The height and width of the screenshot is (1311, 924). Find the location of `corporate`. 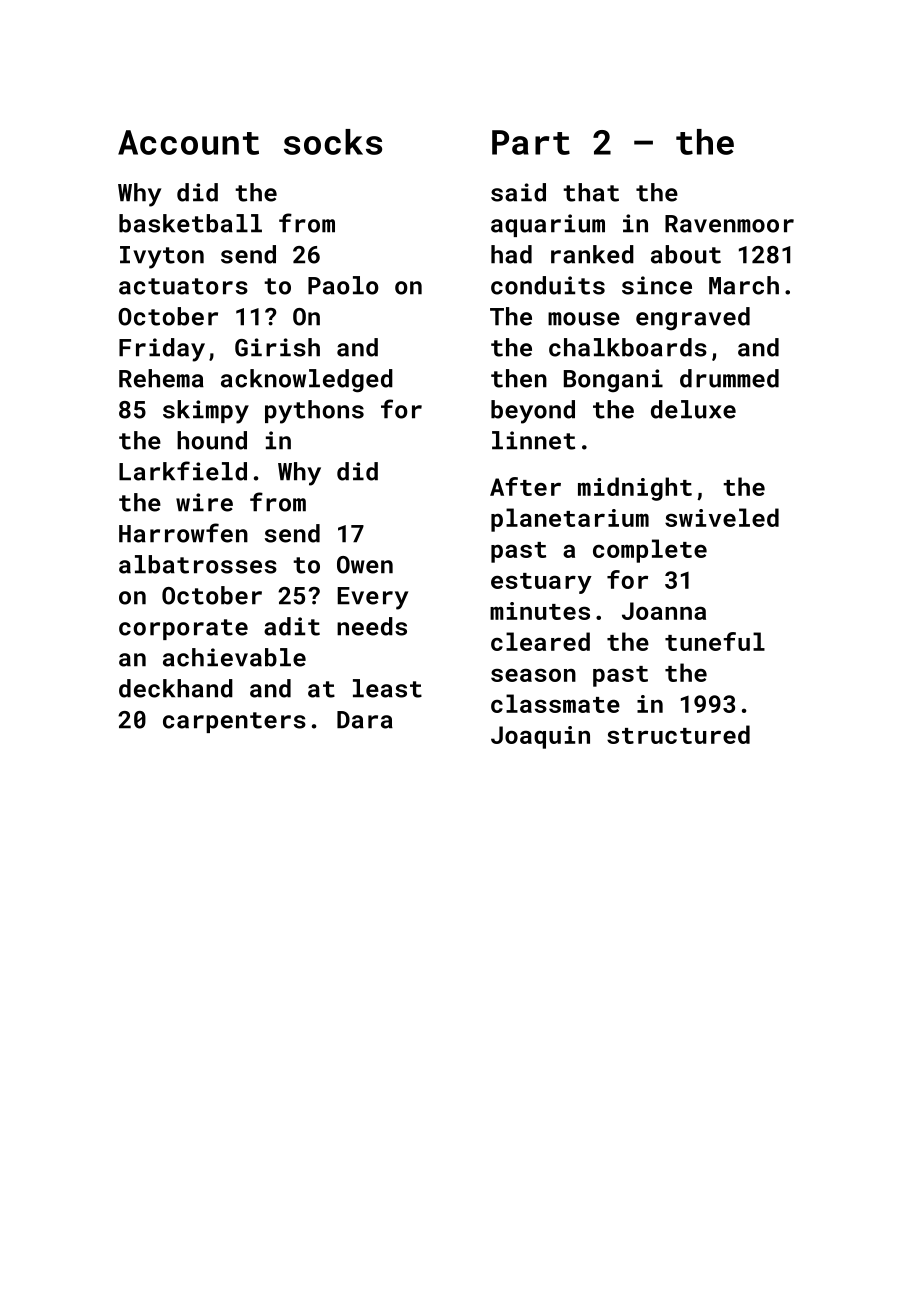

corporate is located at coordinates (183, 629).
